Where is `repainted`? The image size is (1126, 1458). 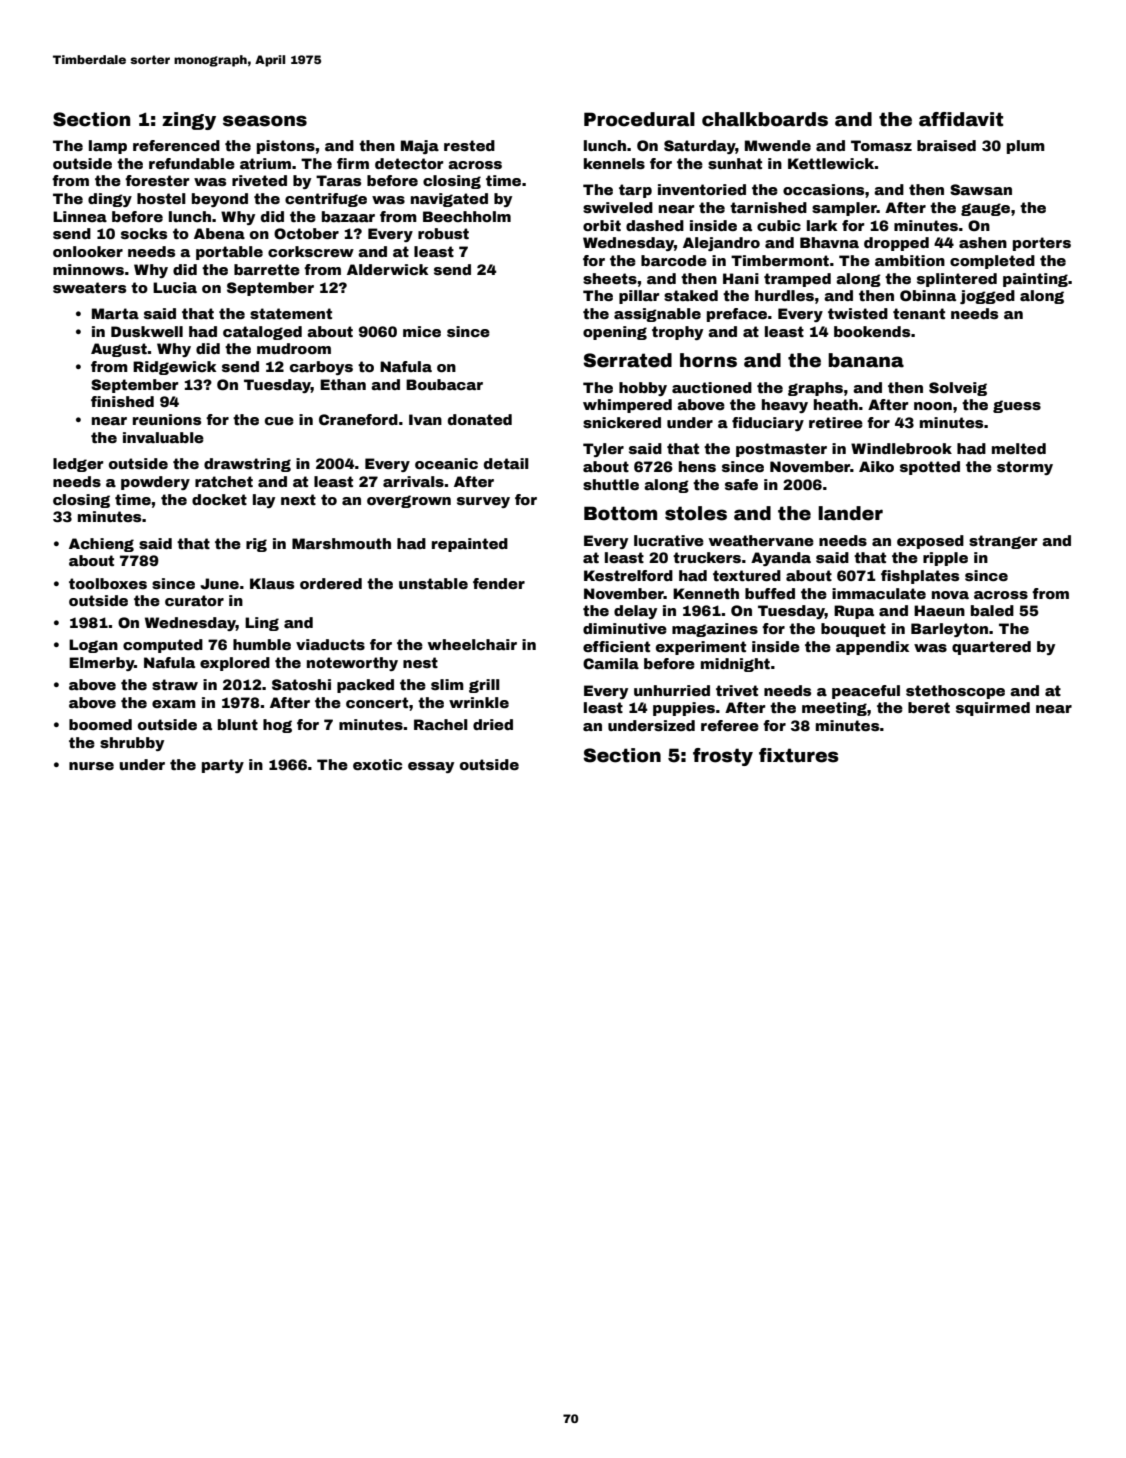 repainted is located at coordinates (470, 545).
